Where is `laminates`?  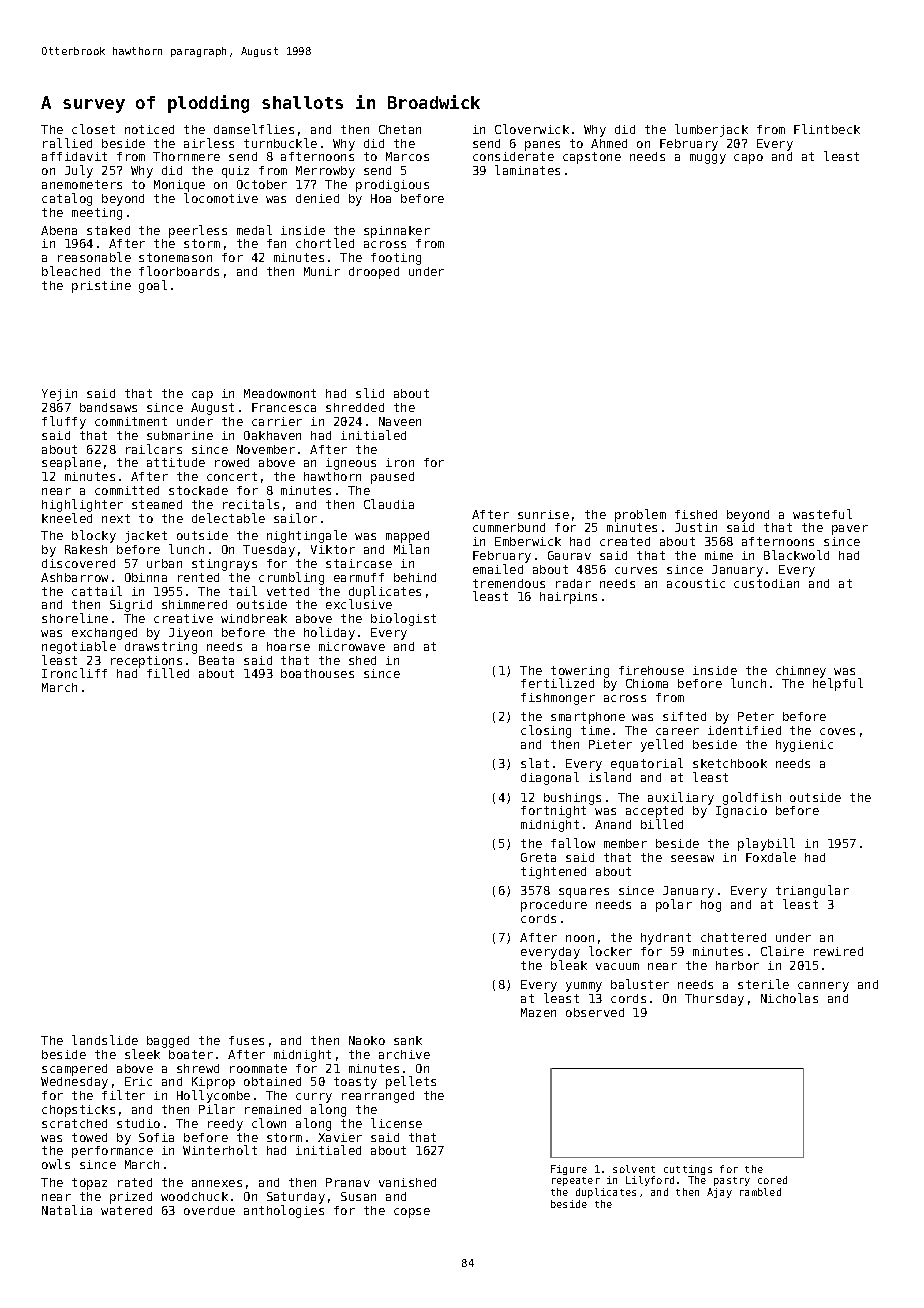
laminates is located at coordinates (527, 170).
